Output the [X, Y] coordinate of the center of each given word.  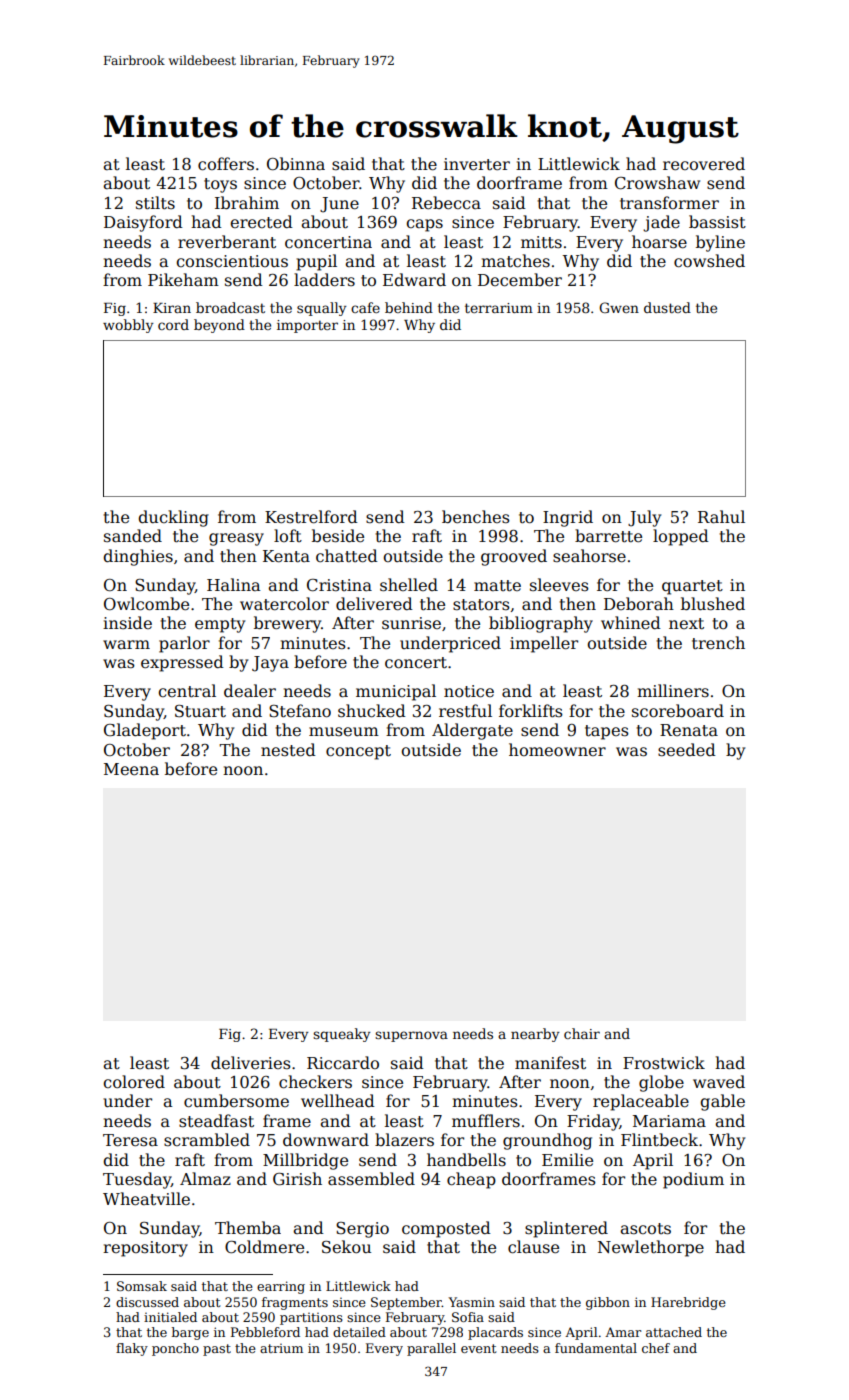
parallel [431, 1349]
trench [718, 643]
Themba [248, 1228]
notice [469, 691]
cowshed [709, 261]
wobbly [128, 326]
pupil [316, 262]
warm [126, 644]
